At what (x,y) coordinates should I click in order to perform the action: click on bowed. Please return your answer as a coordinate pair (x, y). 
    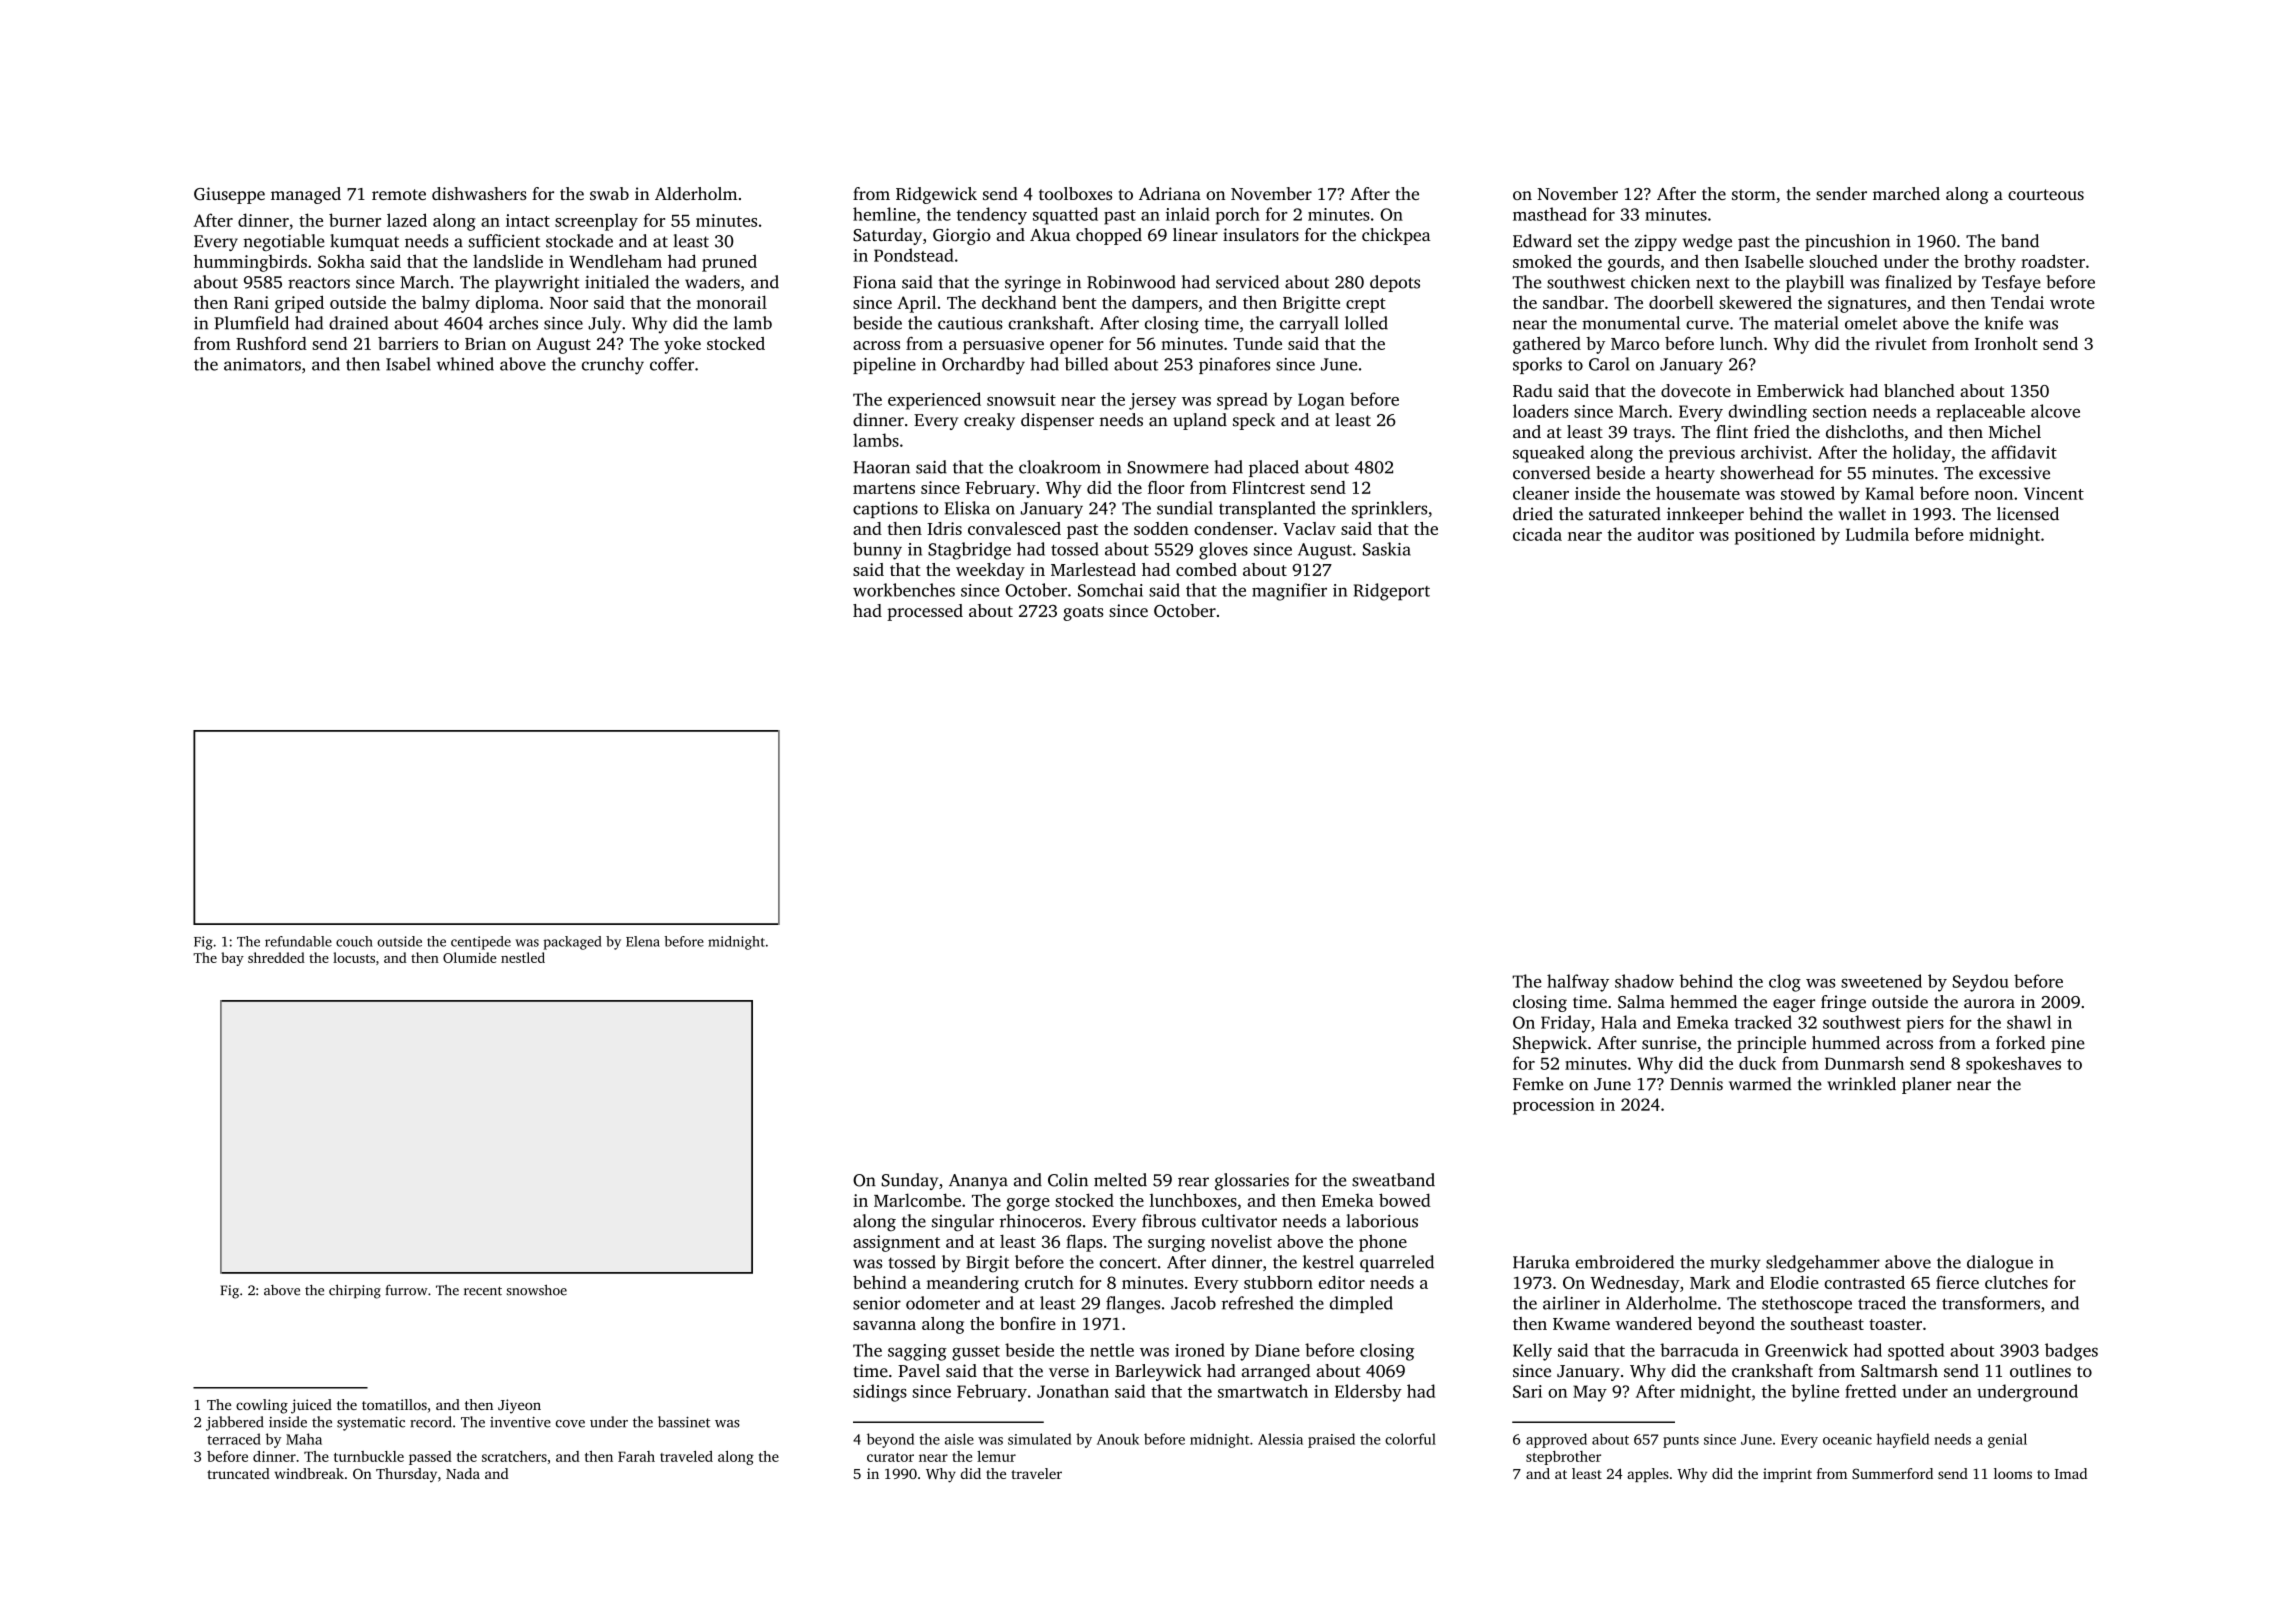
    Looking at the image, I should click on (1405, 1200).
